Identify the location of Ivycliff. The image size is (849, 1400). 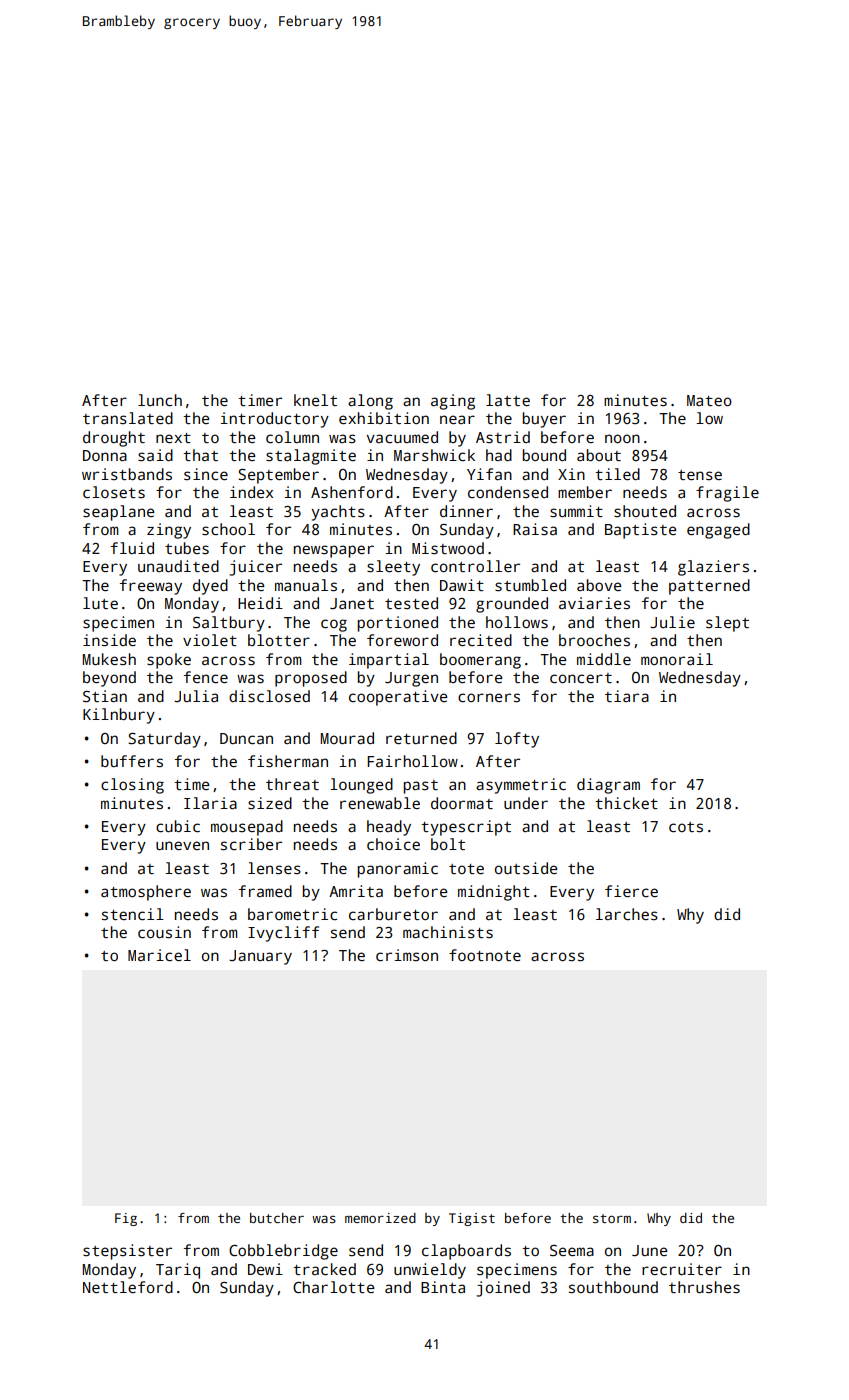
(283, 934).
